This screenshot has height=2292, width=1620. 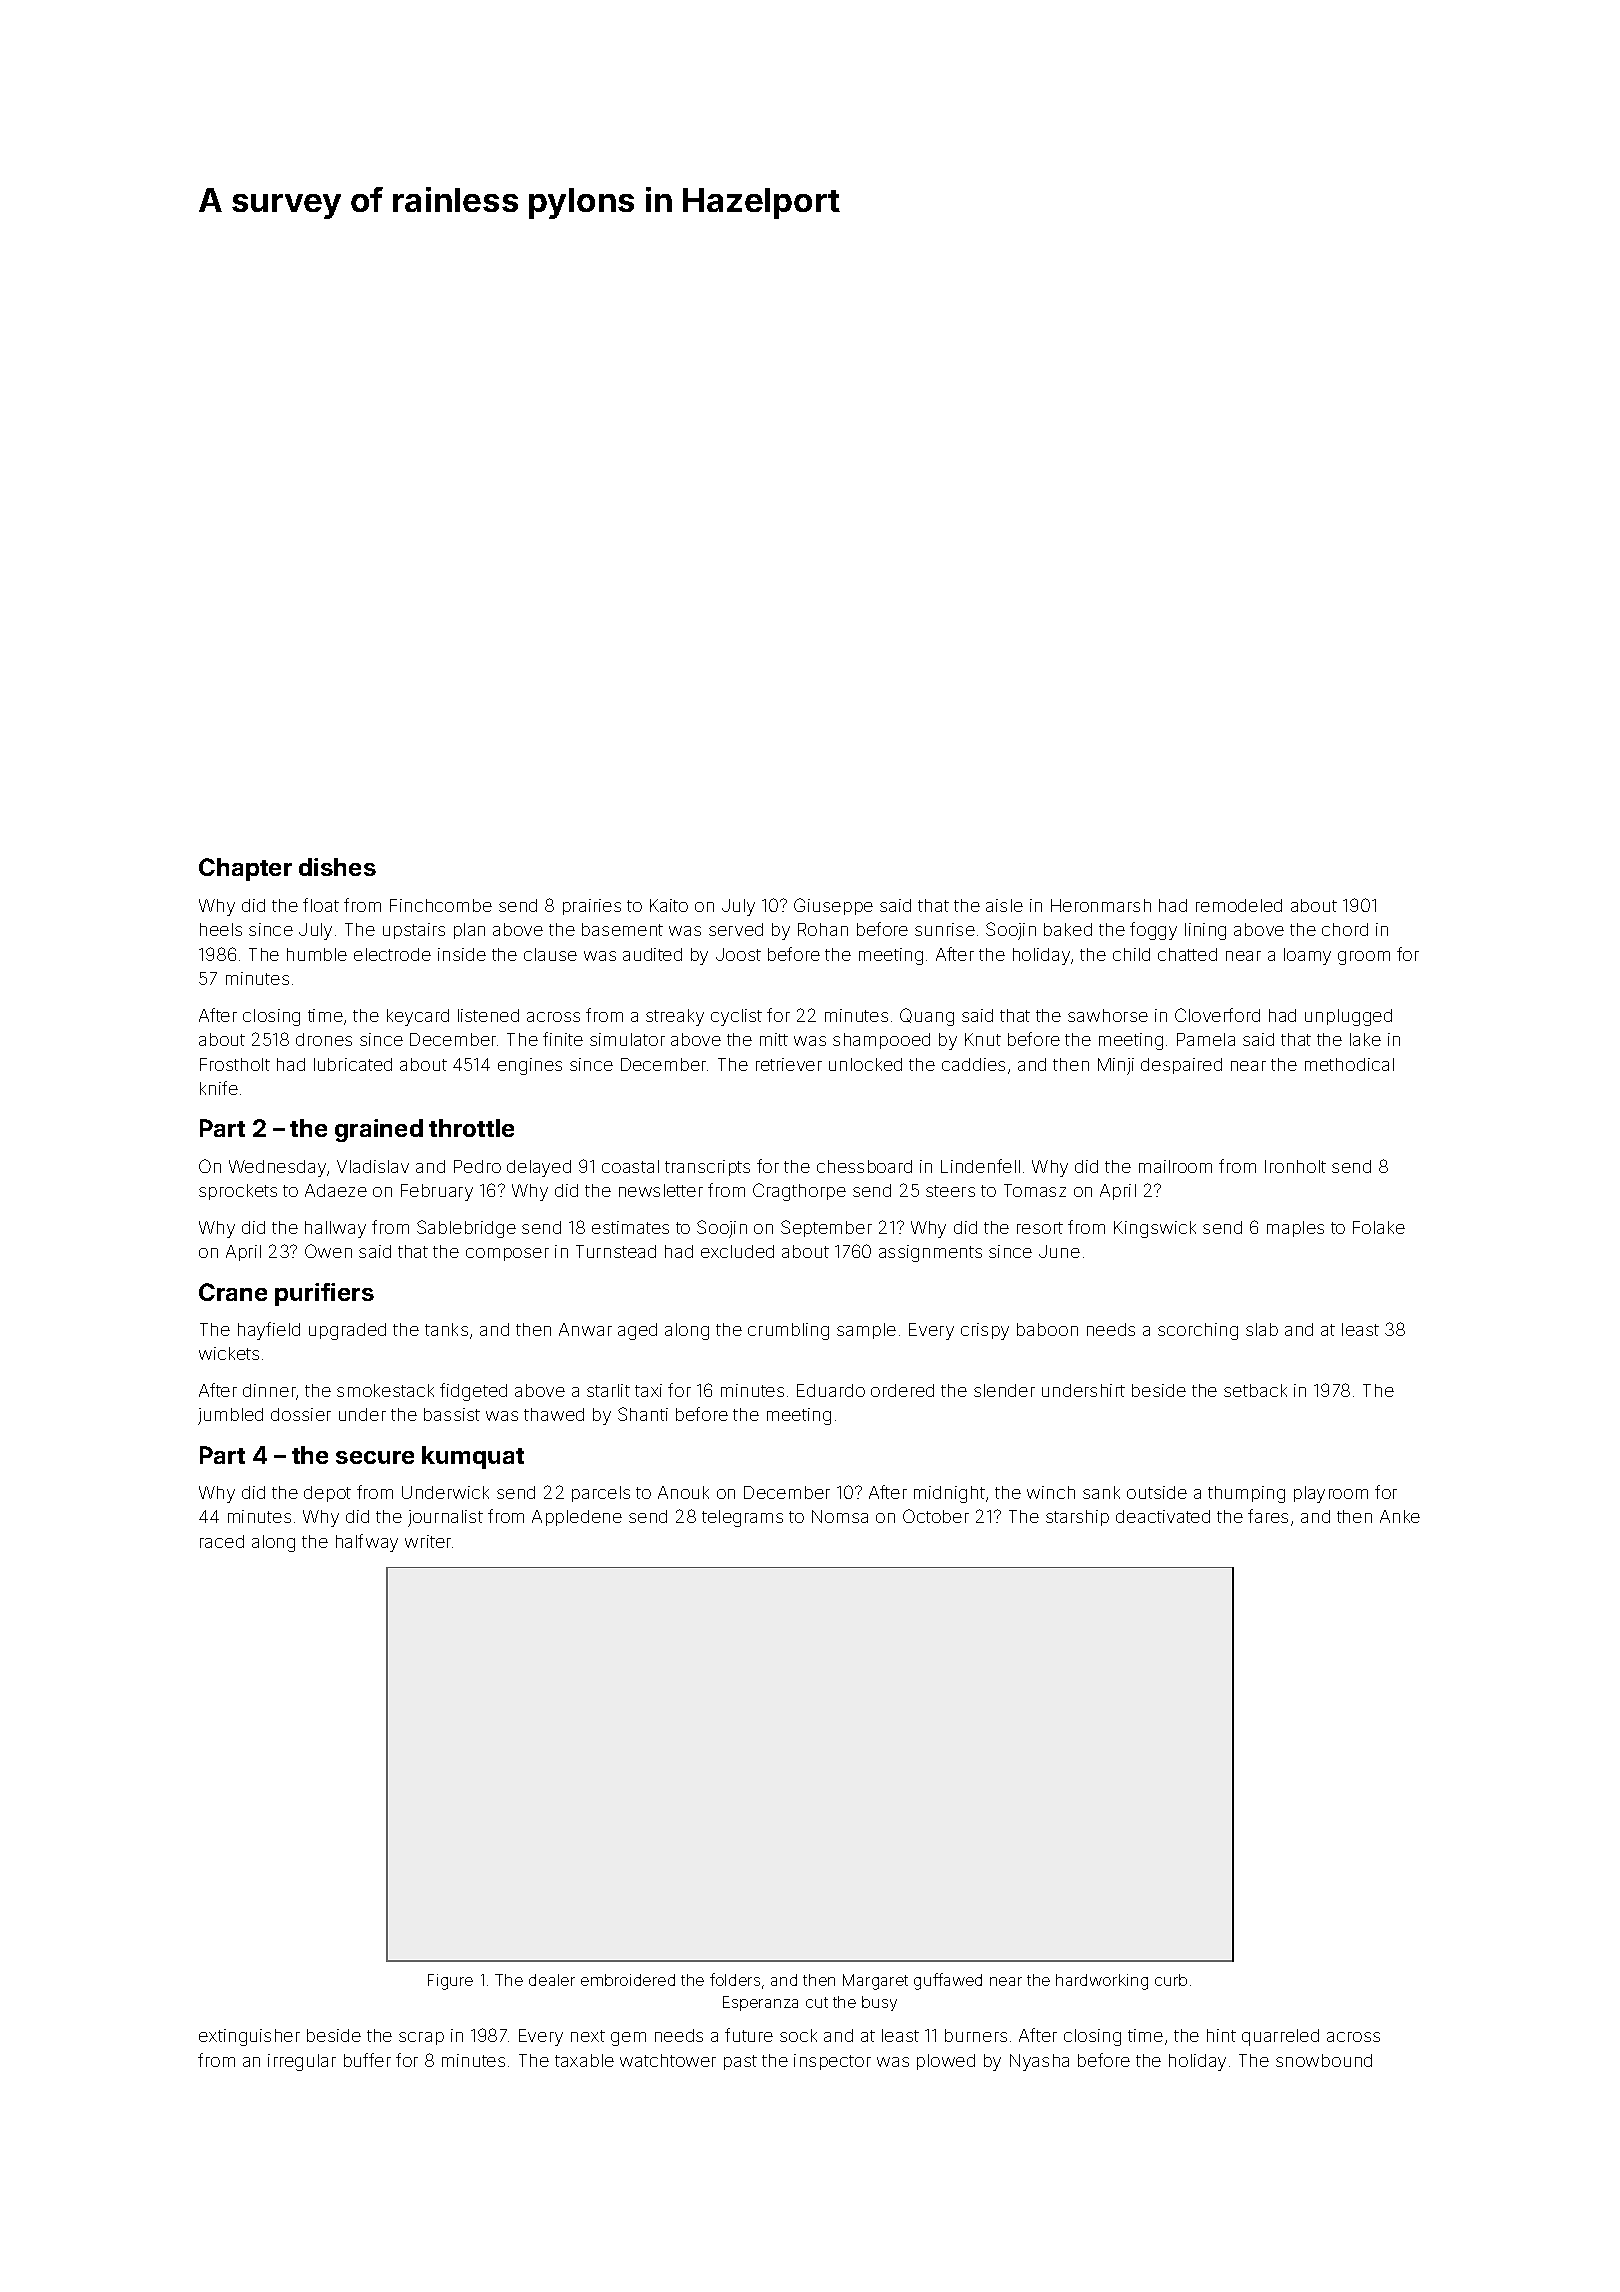 What do you see at coordinates (737, 1251) in the screenshot?
I see `excluded` at bounding box center [737, 1251].
